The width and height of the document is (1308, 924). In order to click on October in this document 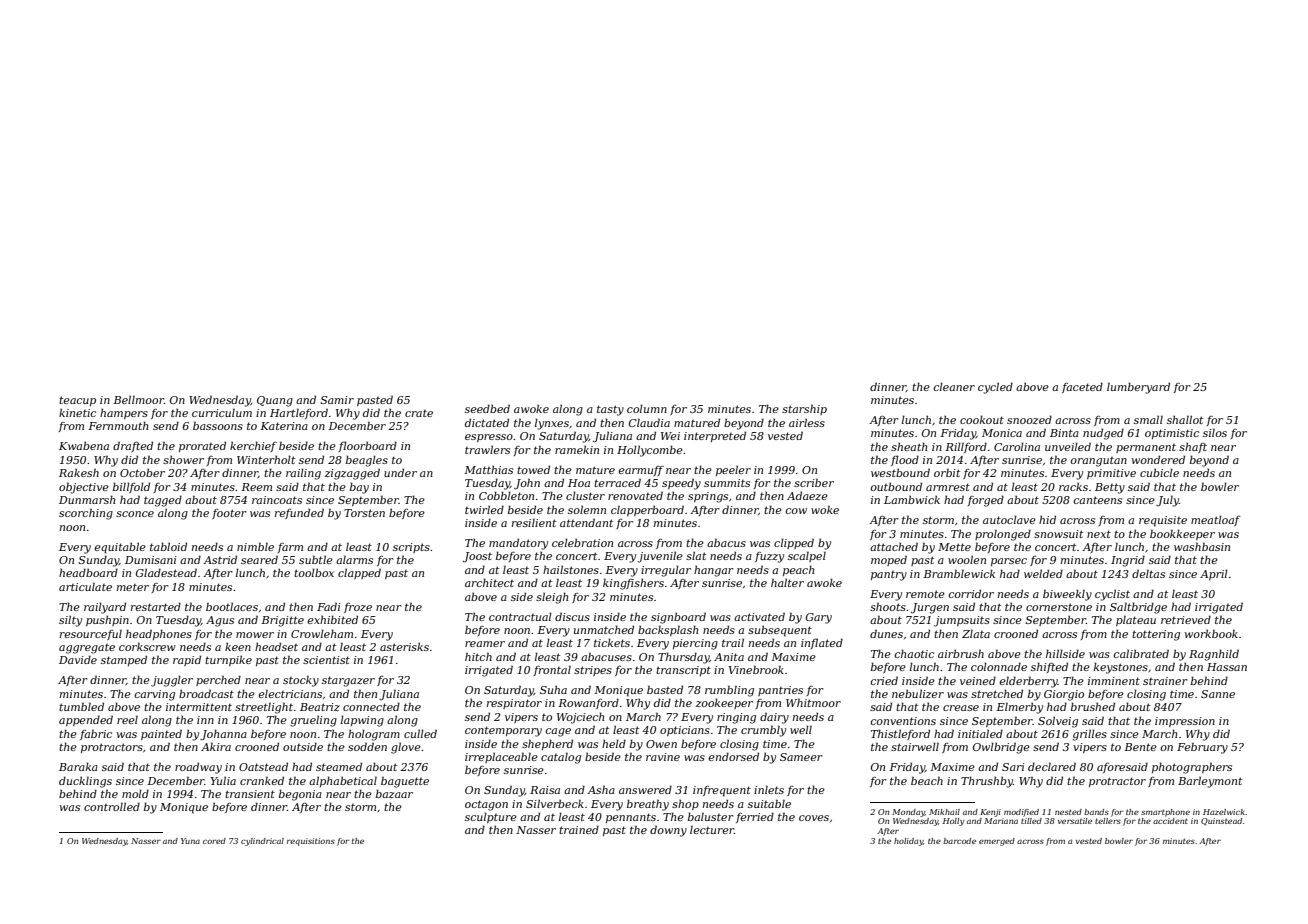, I will do `click(142, 473)`.
